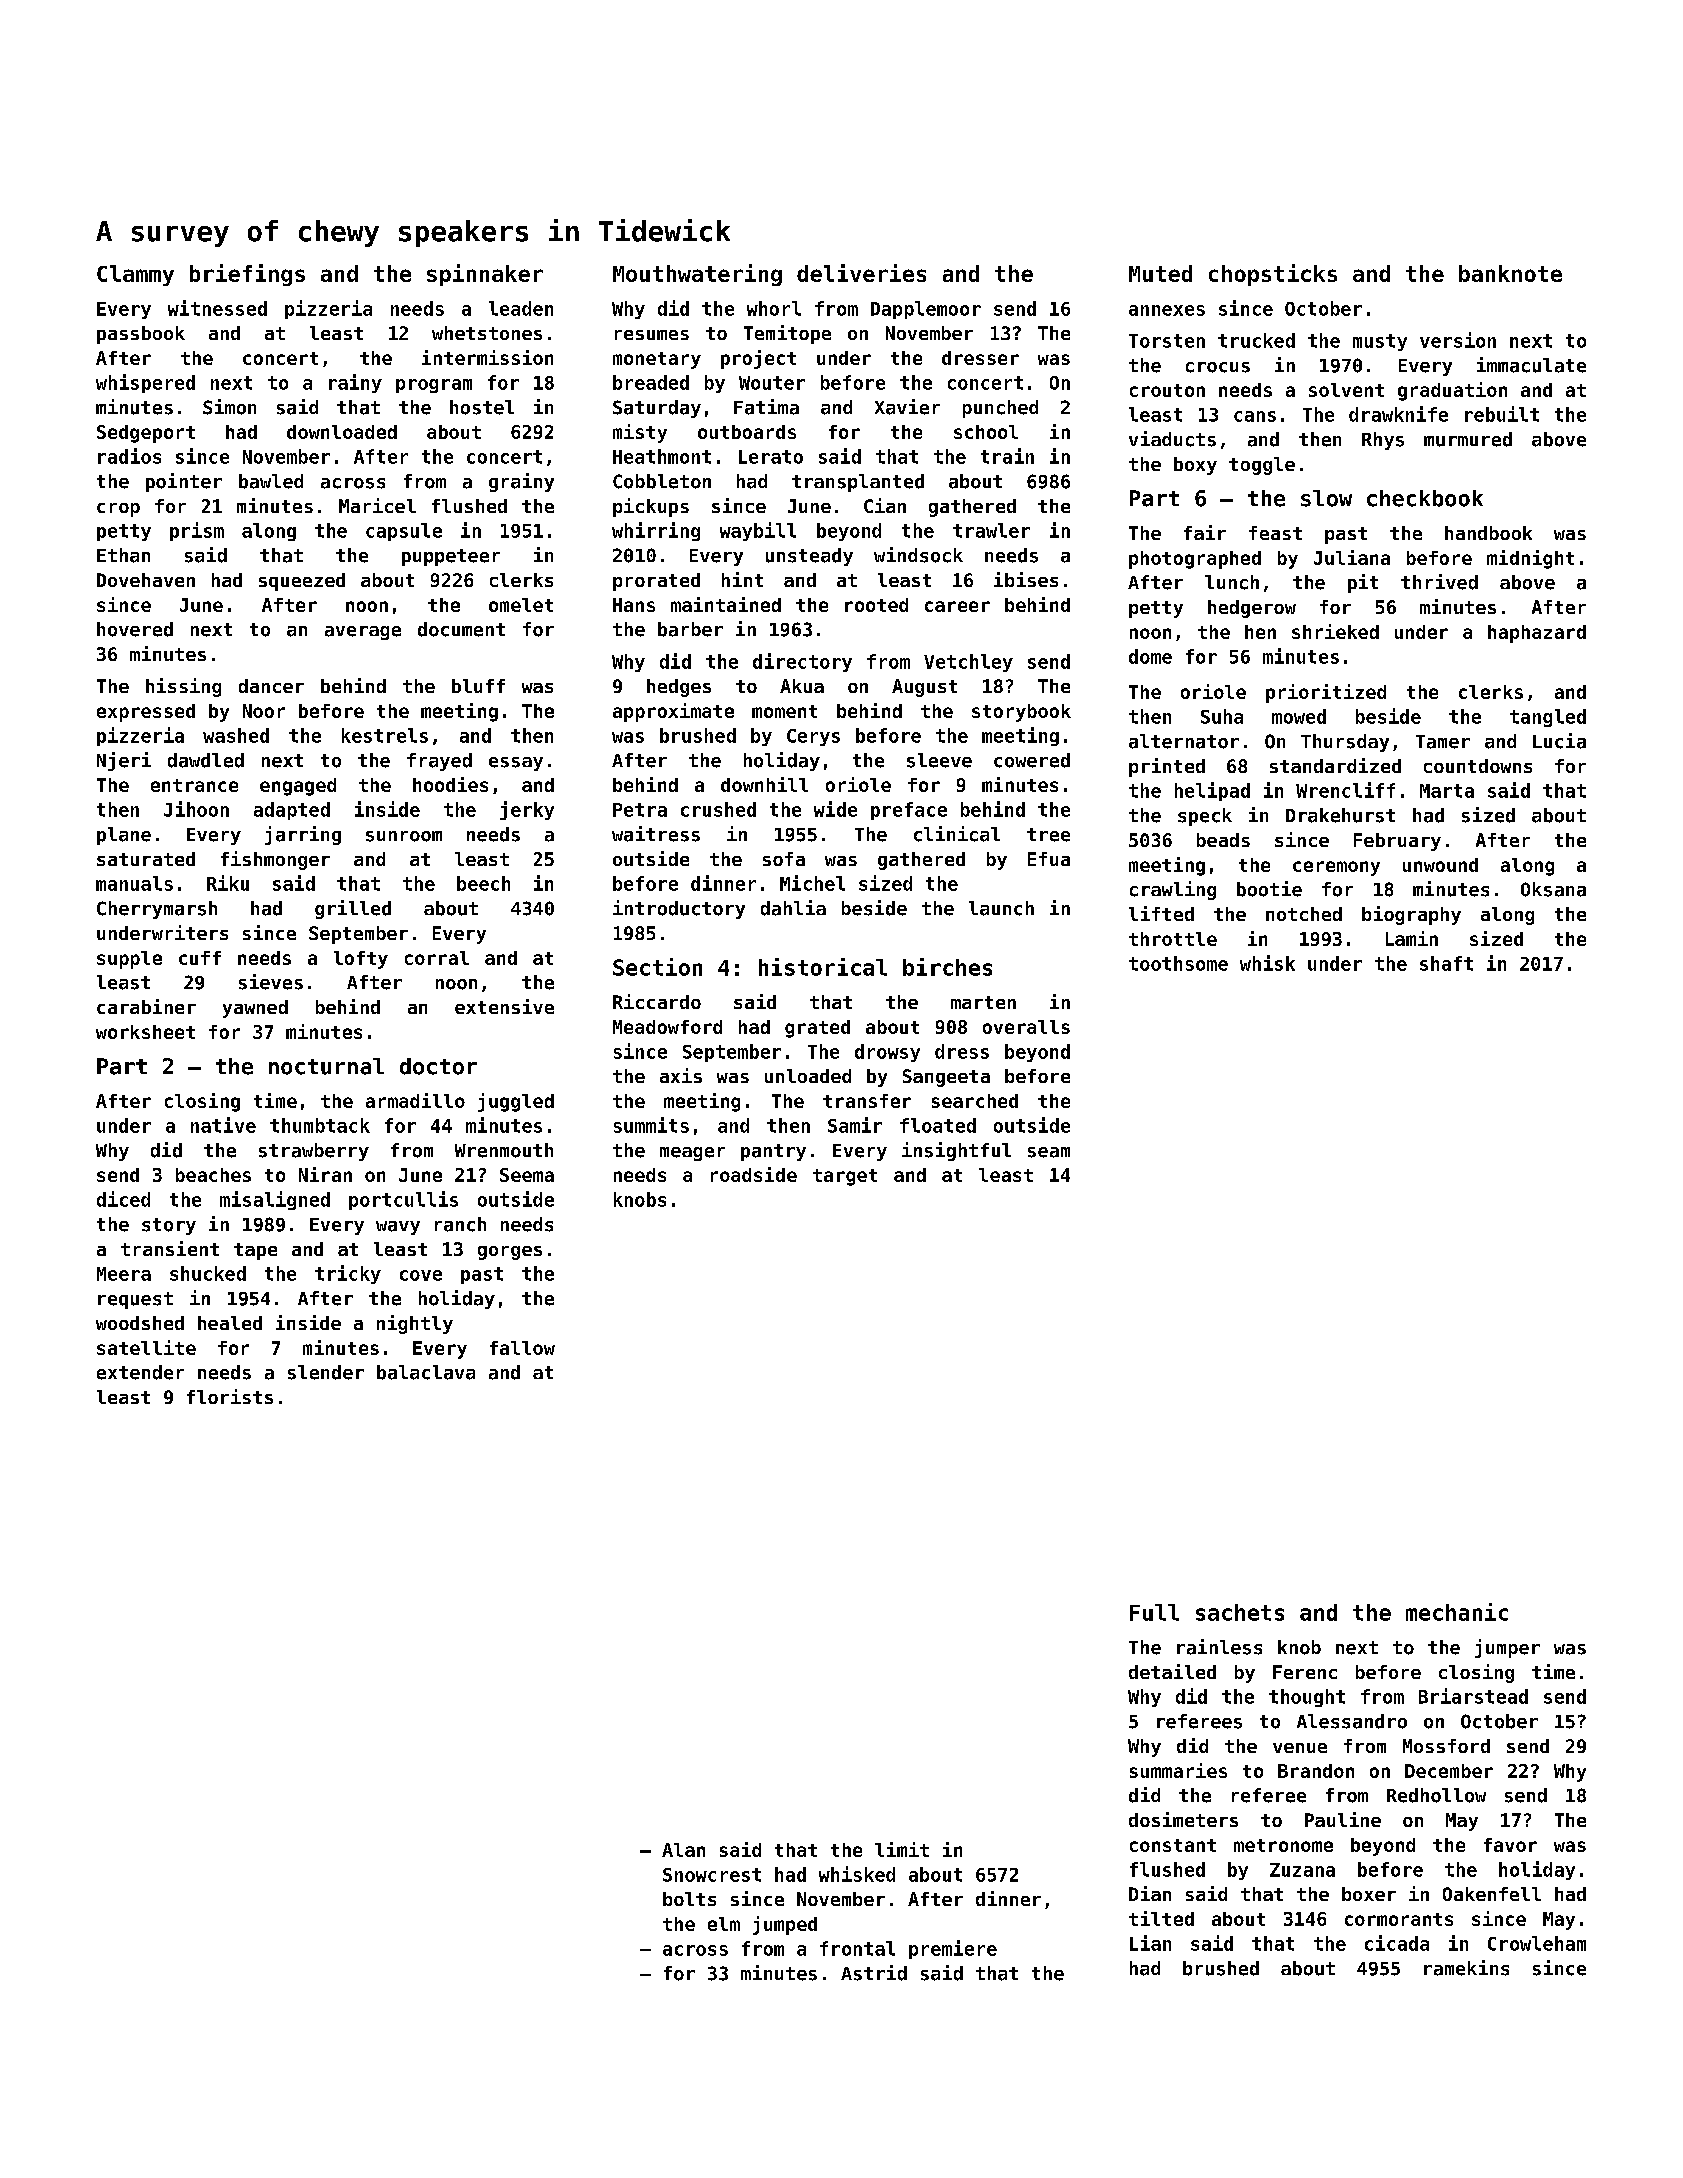 This document has height=2178, width=1683. I want to click on bawled, so click(271, 481).
